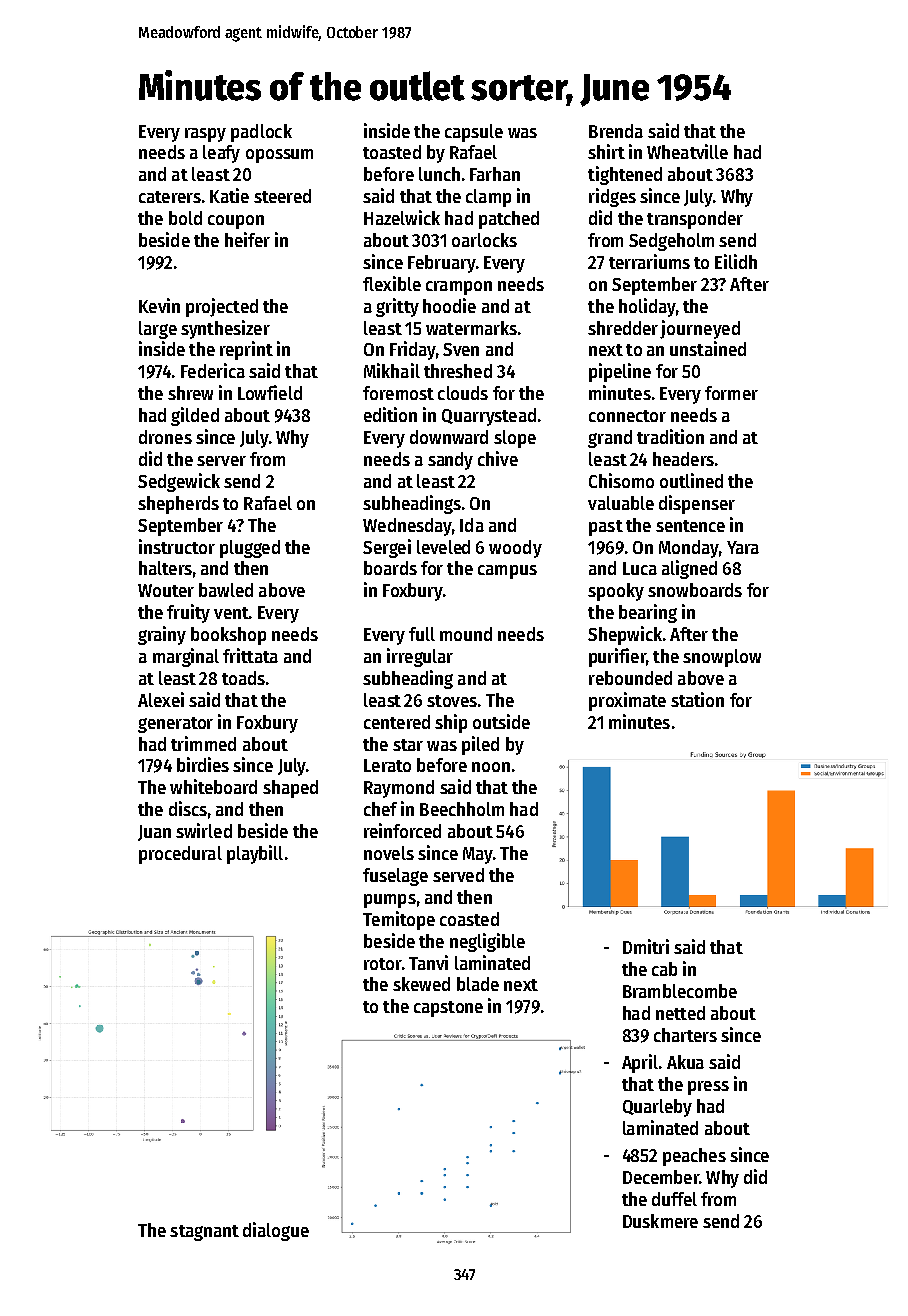 The image size is (908, 1316). What do you see at coordinates (687, 151) in the screenshot?
I see `Wheatville` at bounding box center [687, 151].
